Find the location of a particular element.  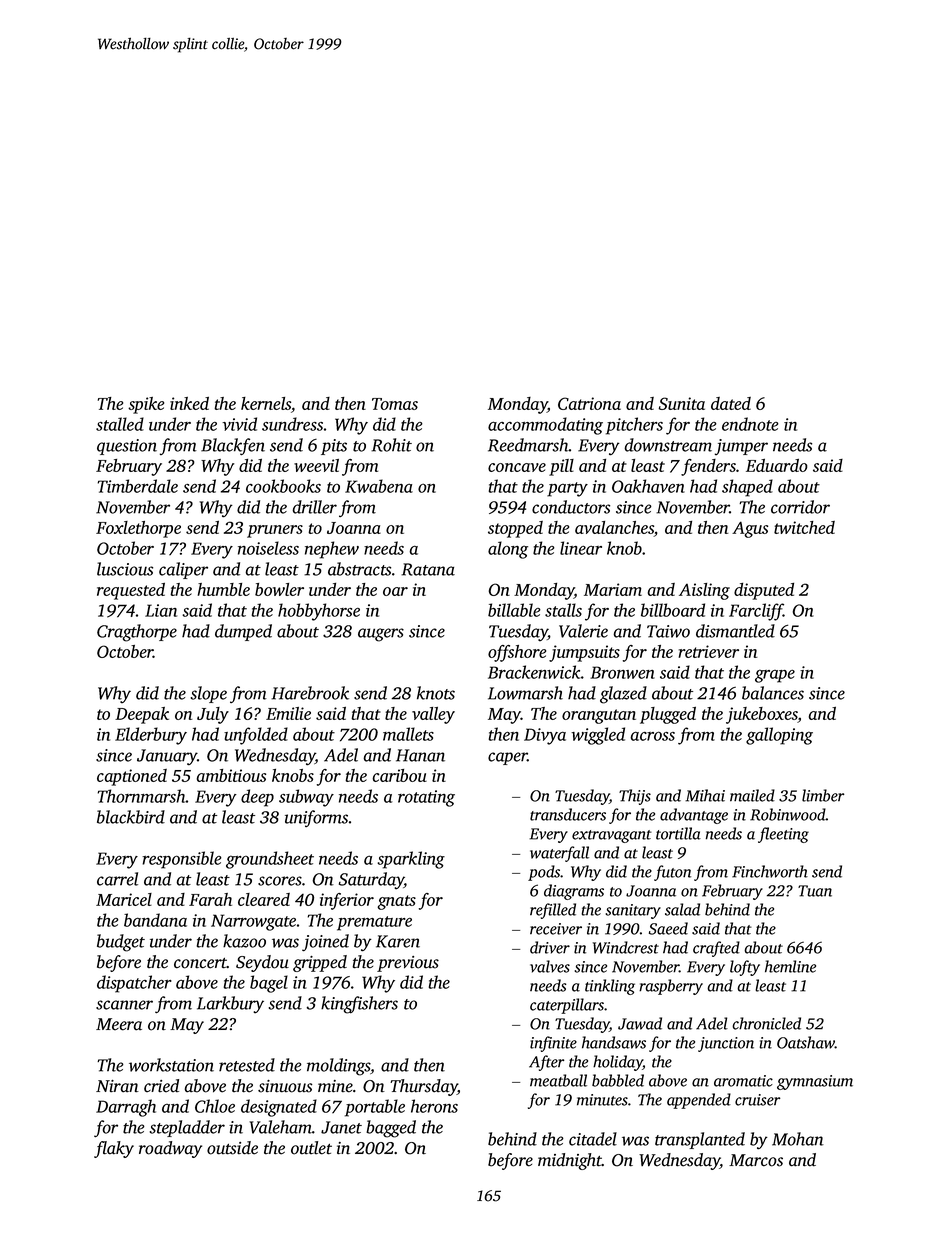

retested is located at coordinates (247, 1065).
